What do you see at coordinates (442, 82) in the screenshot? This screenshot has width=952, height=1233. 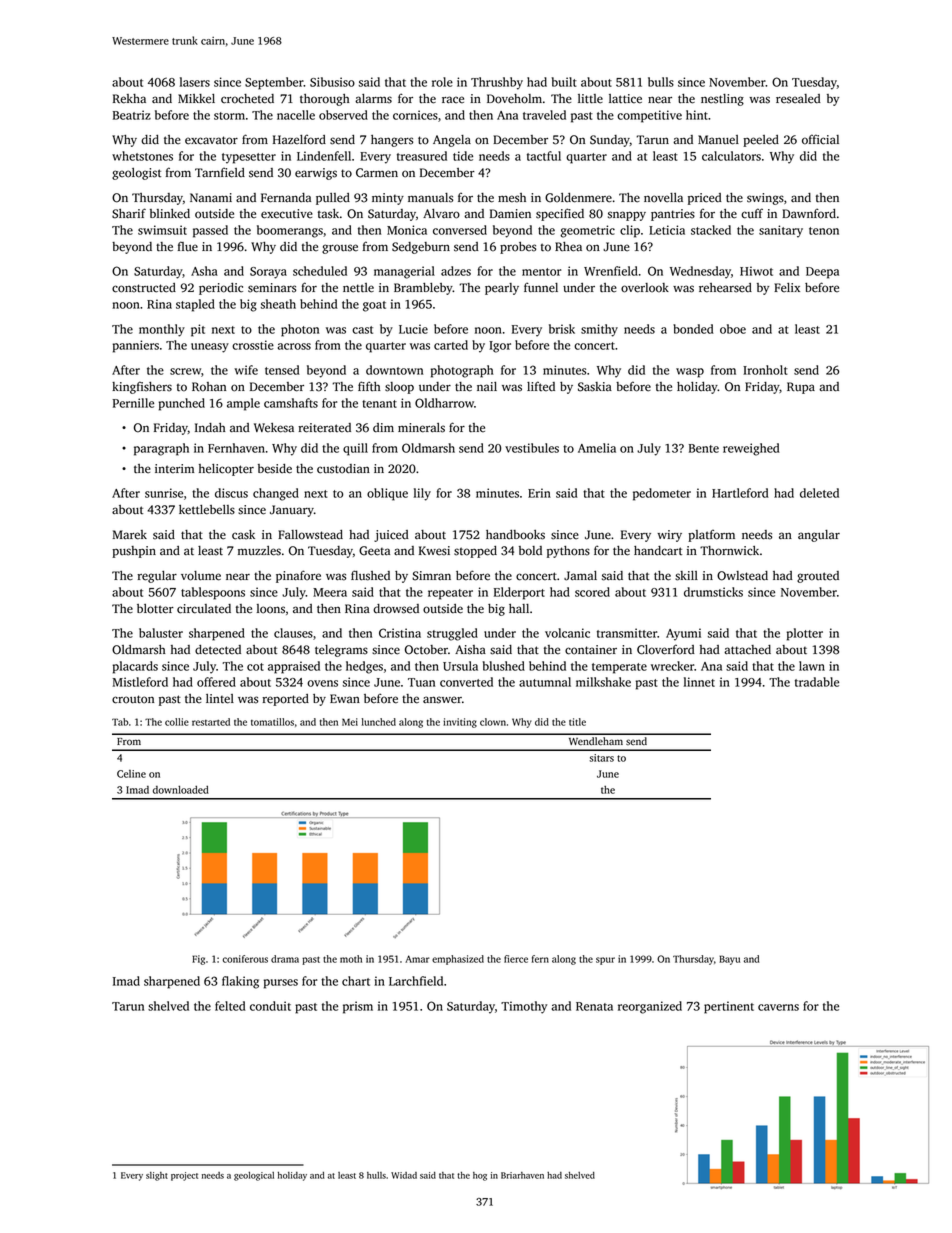 I see `role` at bounding box center [442, 82].
